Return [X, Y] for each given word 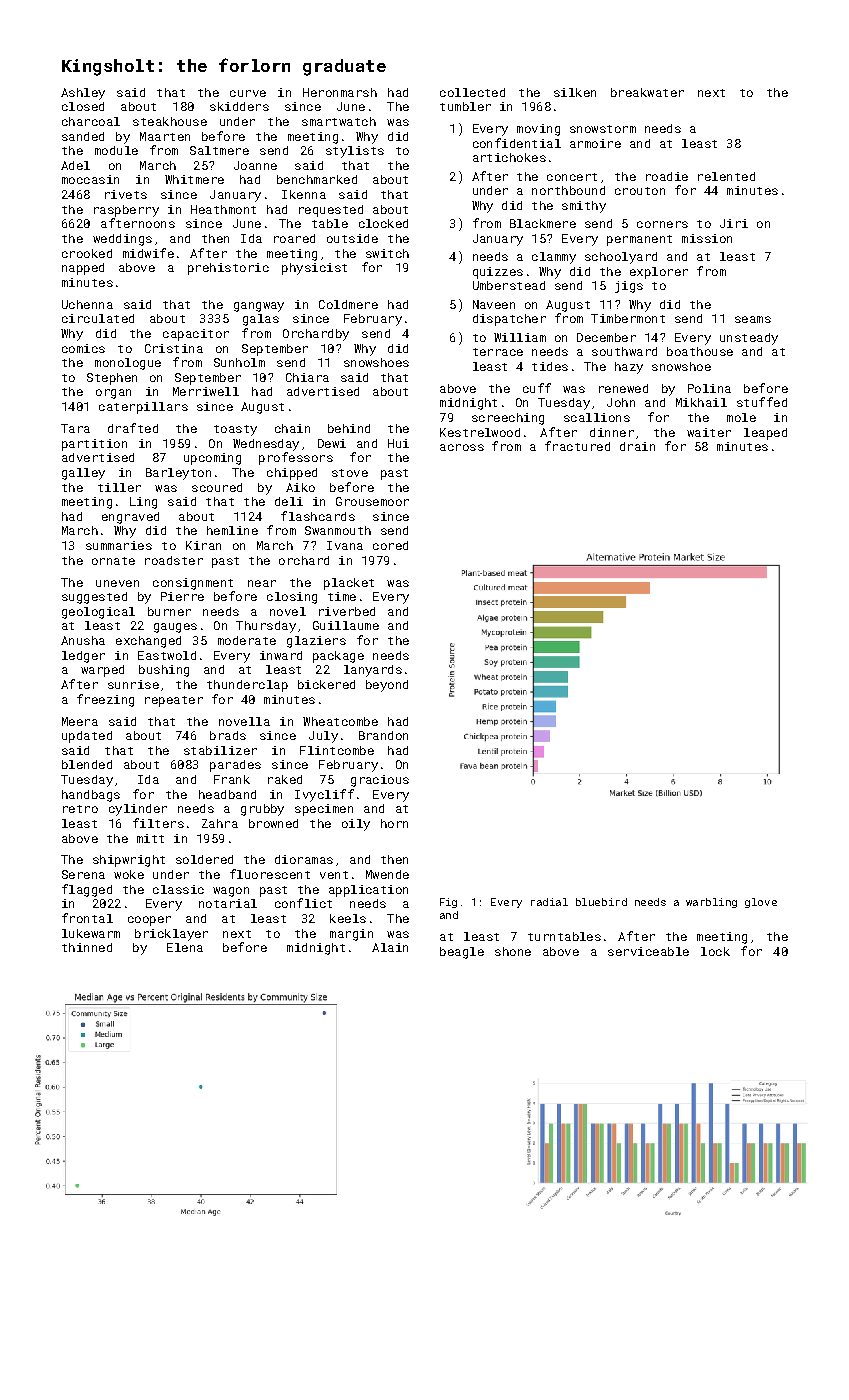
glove [761, 903]
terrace [498, 352]
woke [129, 874]
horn [394, 823]
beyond [387, 686]
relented [726, 176]
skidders [239, 106]
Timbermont [628, 318]
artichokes [509, 157]
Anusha [83, 640]
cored [390, 545]
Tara [75, 428]
